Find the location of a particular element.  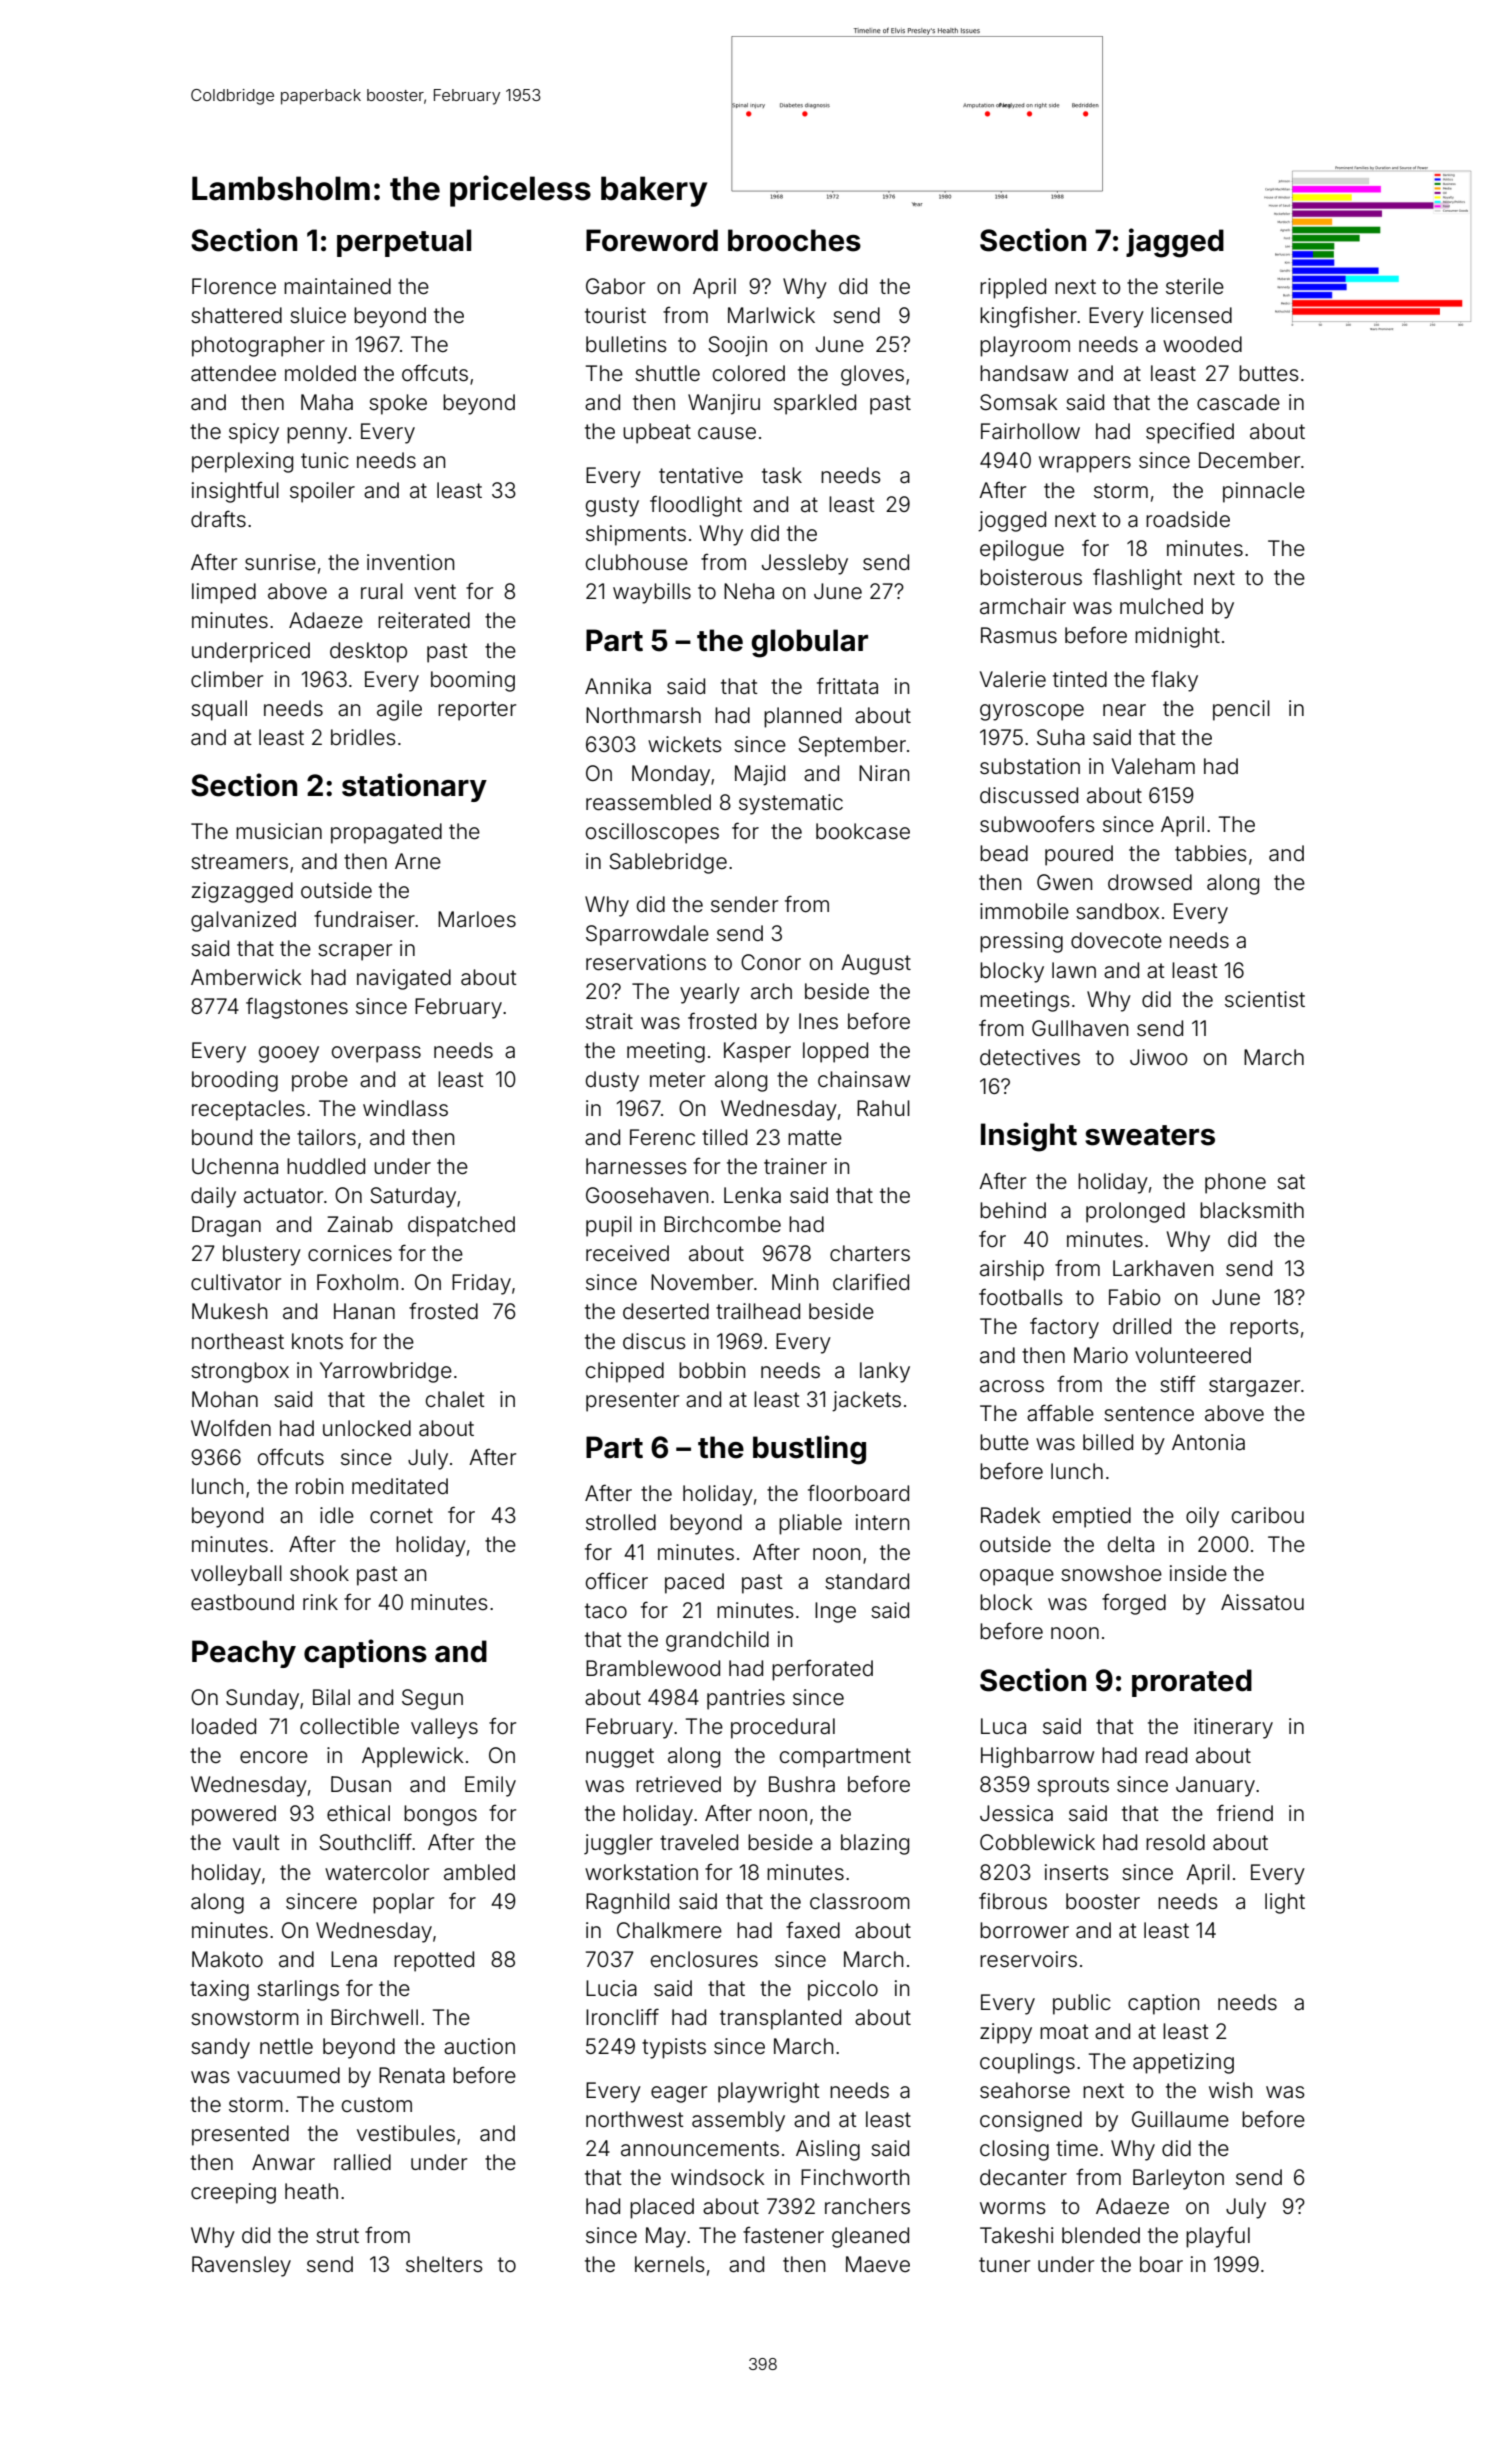

stationary is located at coordinates (414, 787).
